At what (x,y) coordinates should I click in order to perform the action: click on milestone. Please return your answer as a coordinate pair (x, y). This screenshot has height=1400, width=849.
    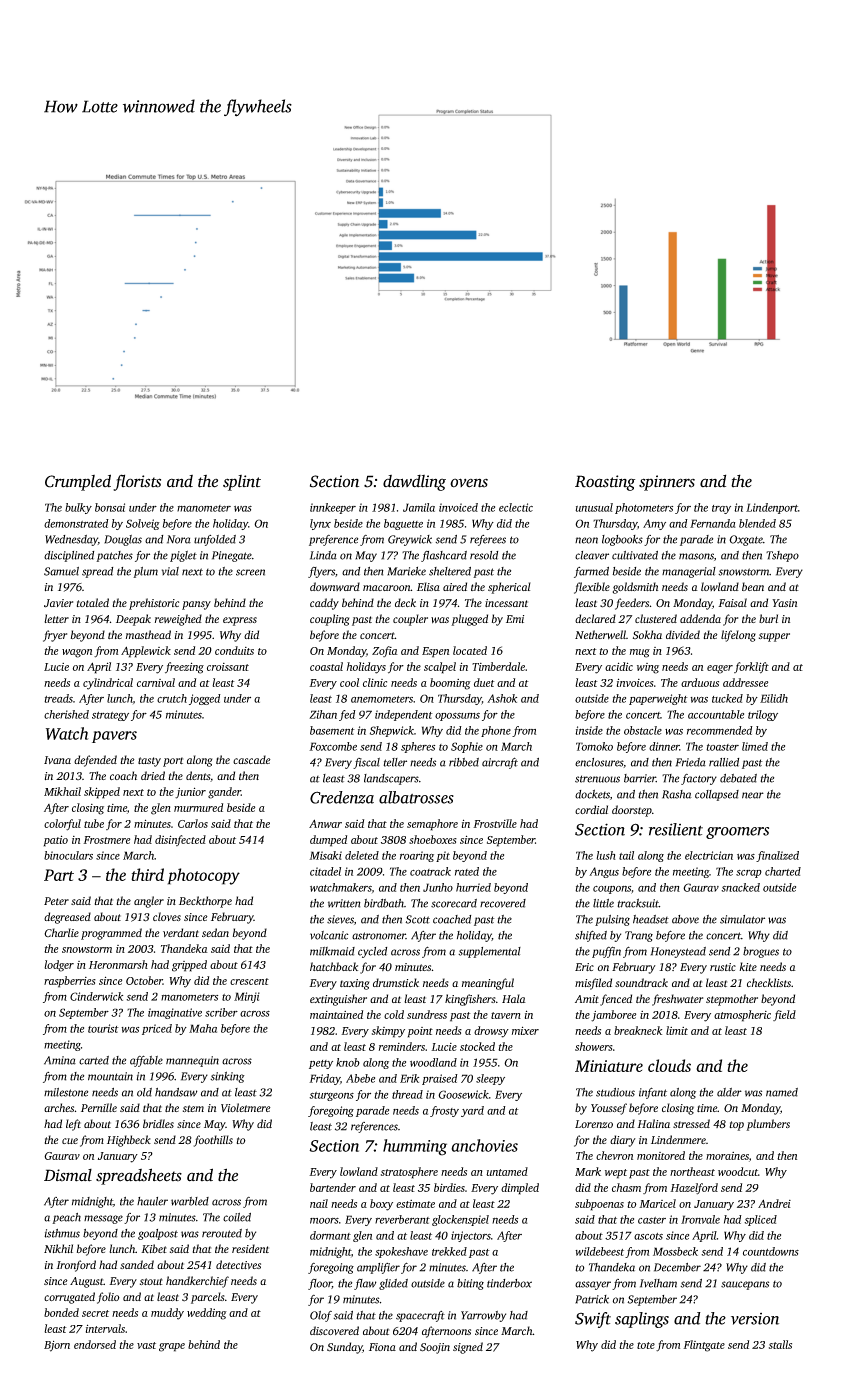
    Looking at the image, I should click on (66, 1092).
